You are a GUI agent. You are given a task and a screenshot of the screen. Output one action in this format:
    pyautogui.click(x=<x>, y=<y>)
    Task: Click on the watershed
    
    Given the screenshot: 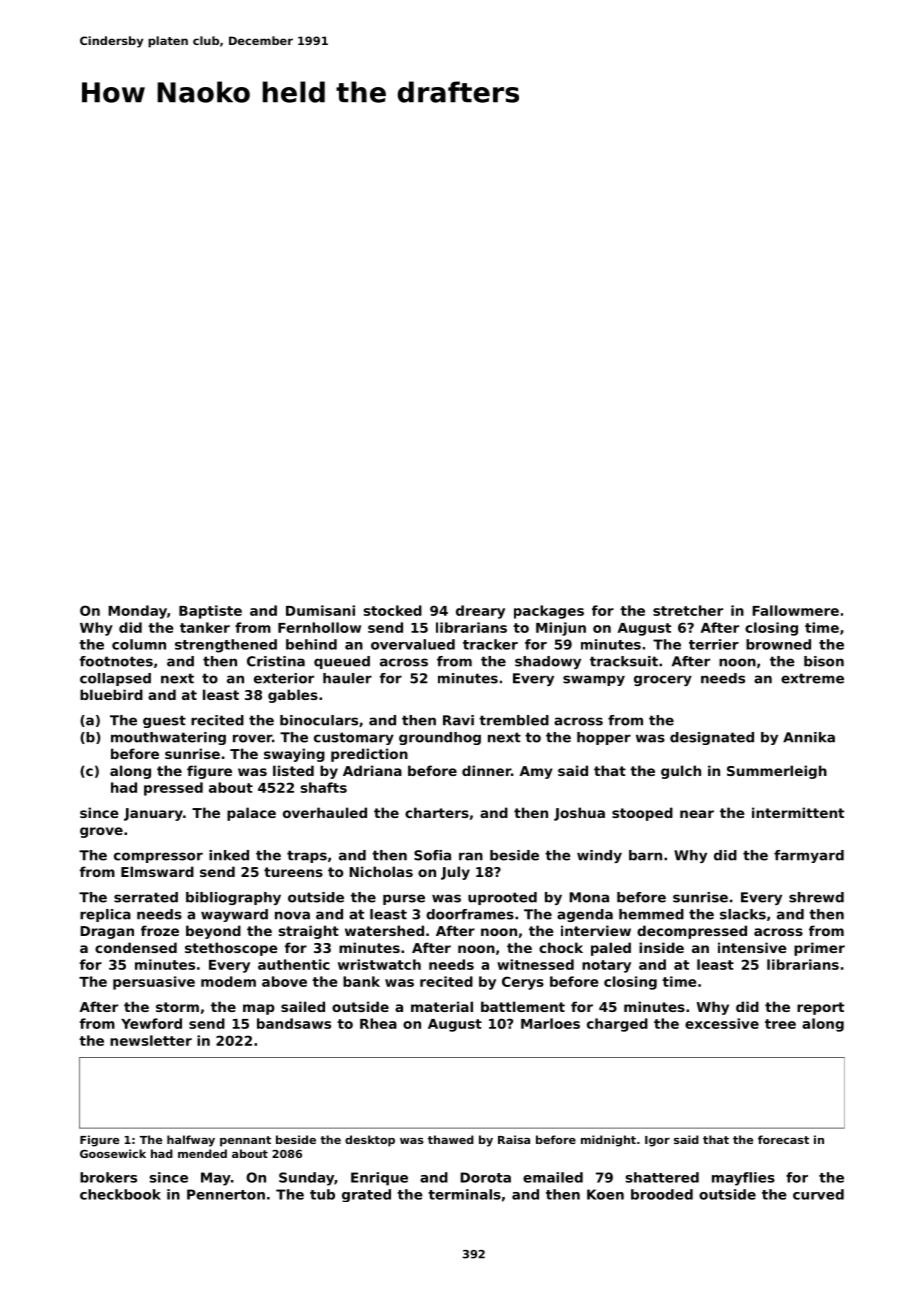 What is the action you would take?
    pyautogui.click(x=384, y=930)
